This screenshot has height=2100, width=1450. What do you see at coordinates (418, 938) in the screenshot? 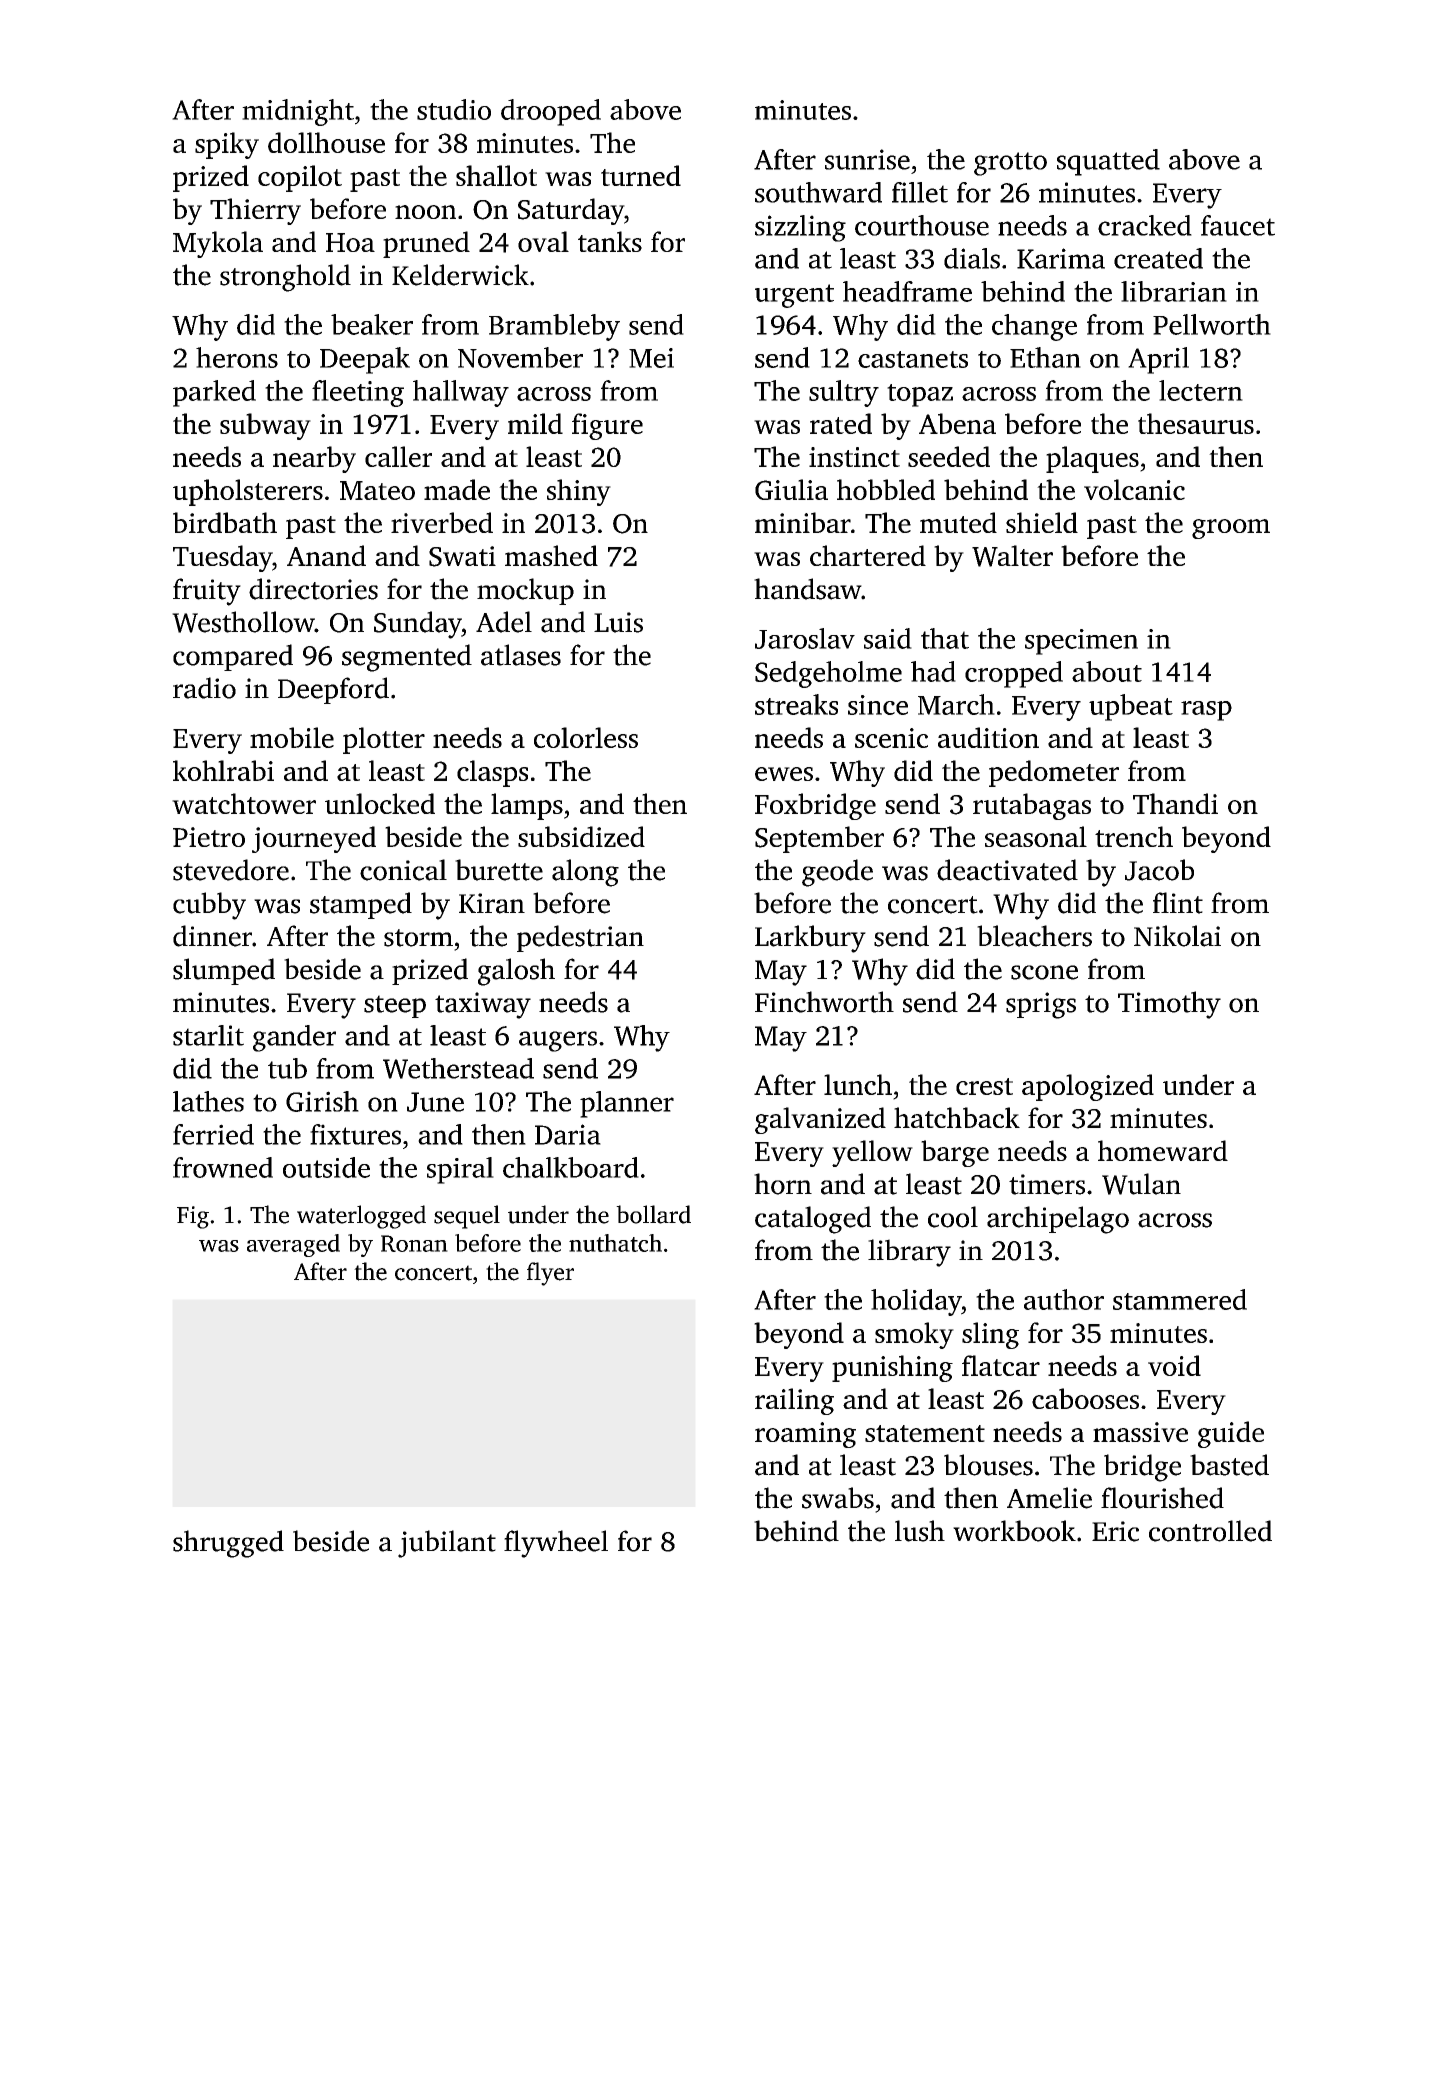
I see `storm` at bounding box center [418, 938].
